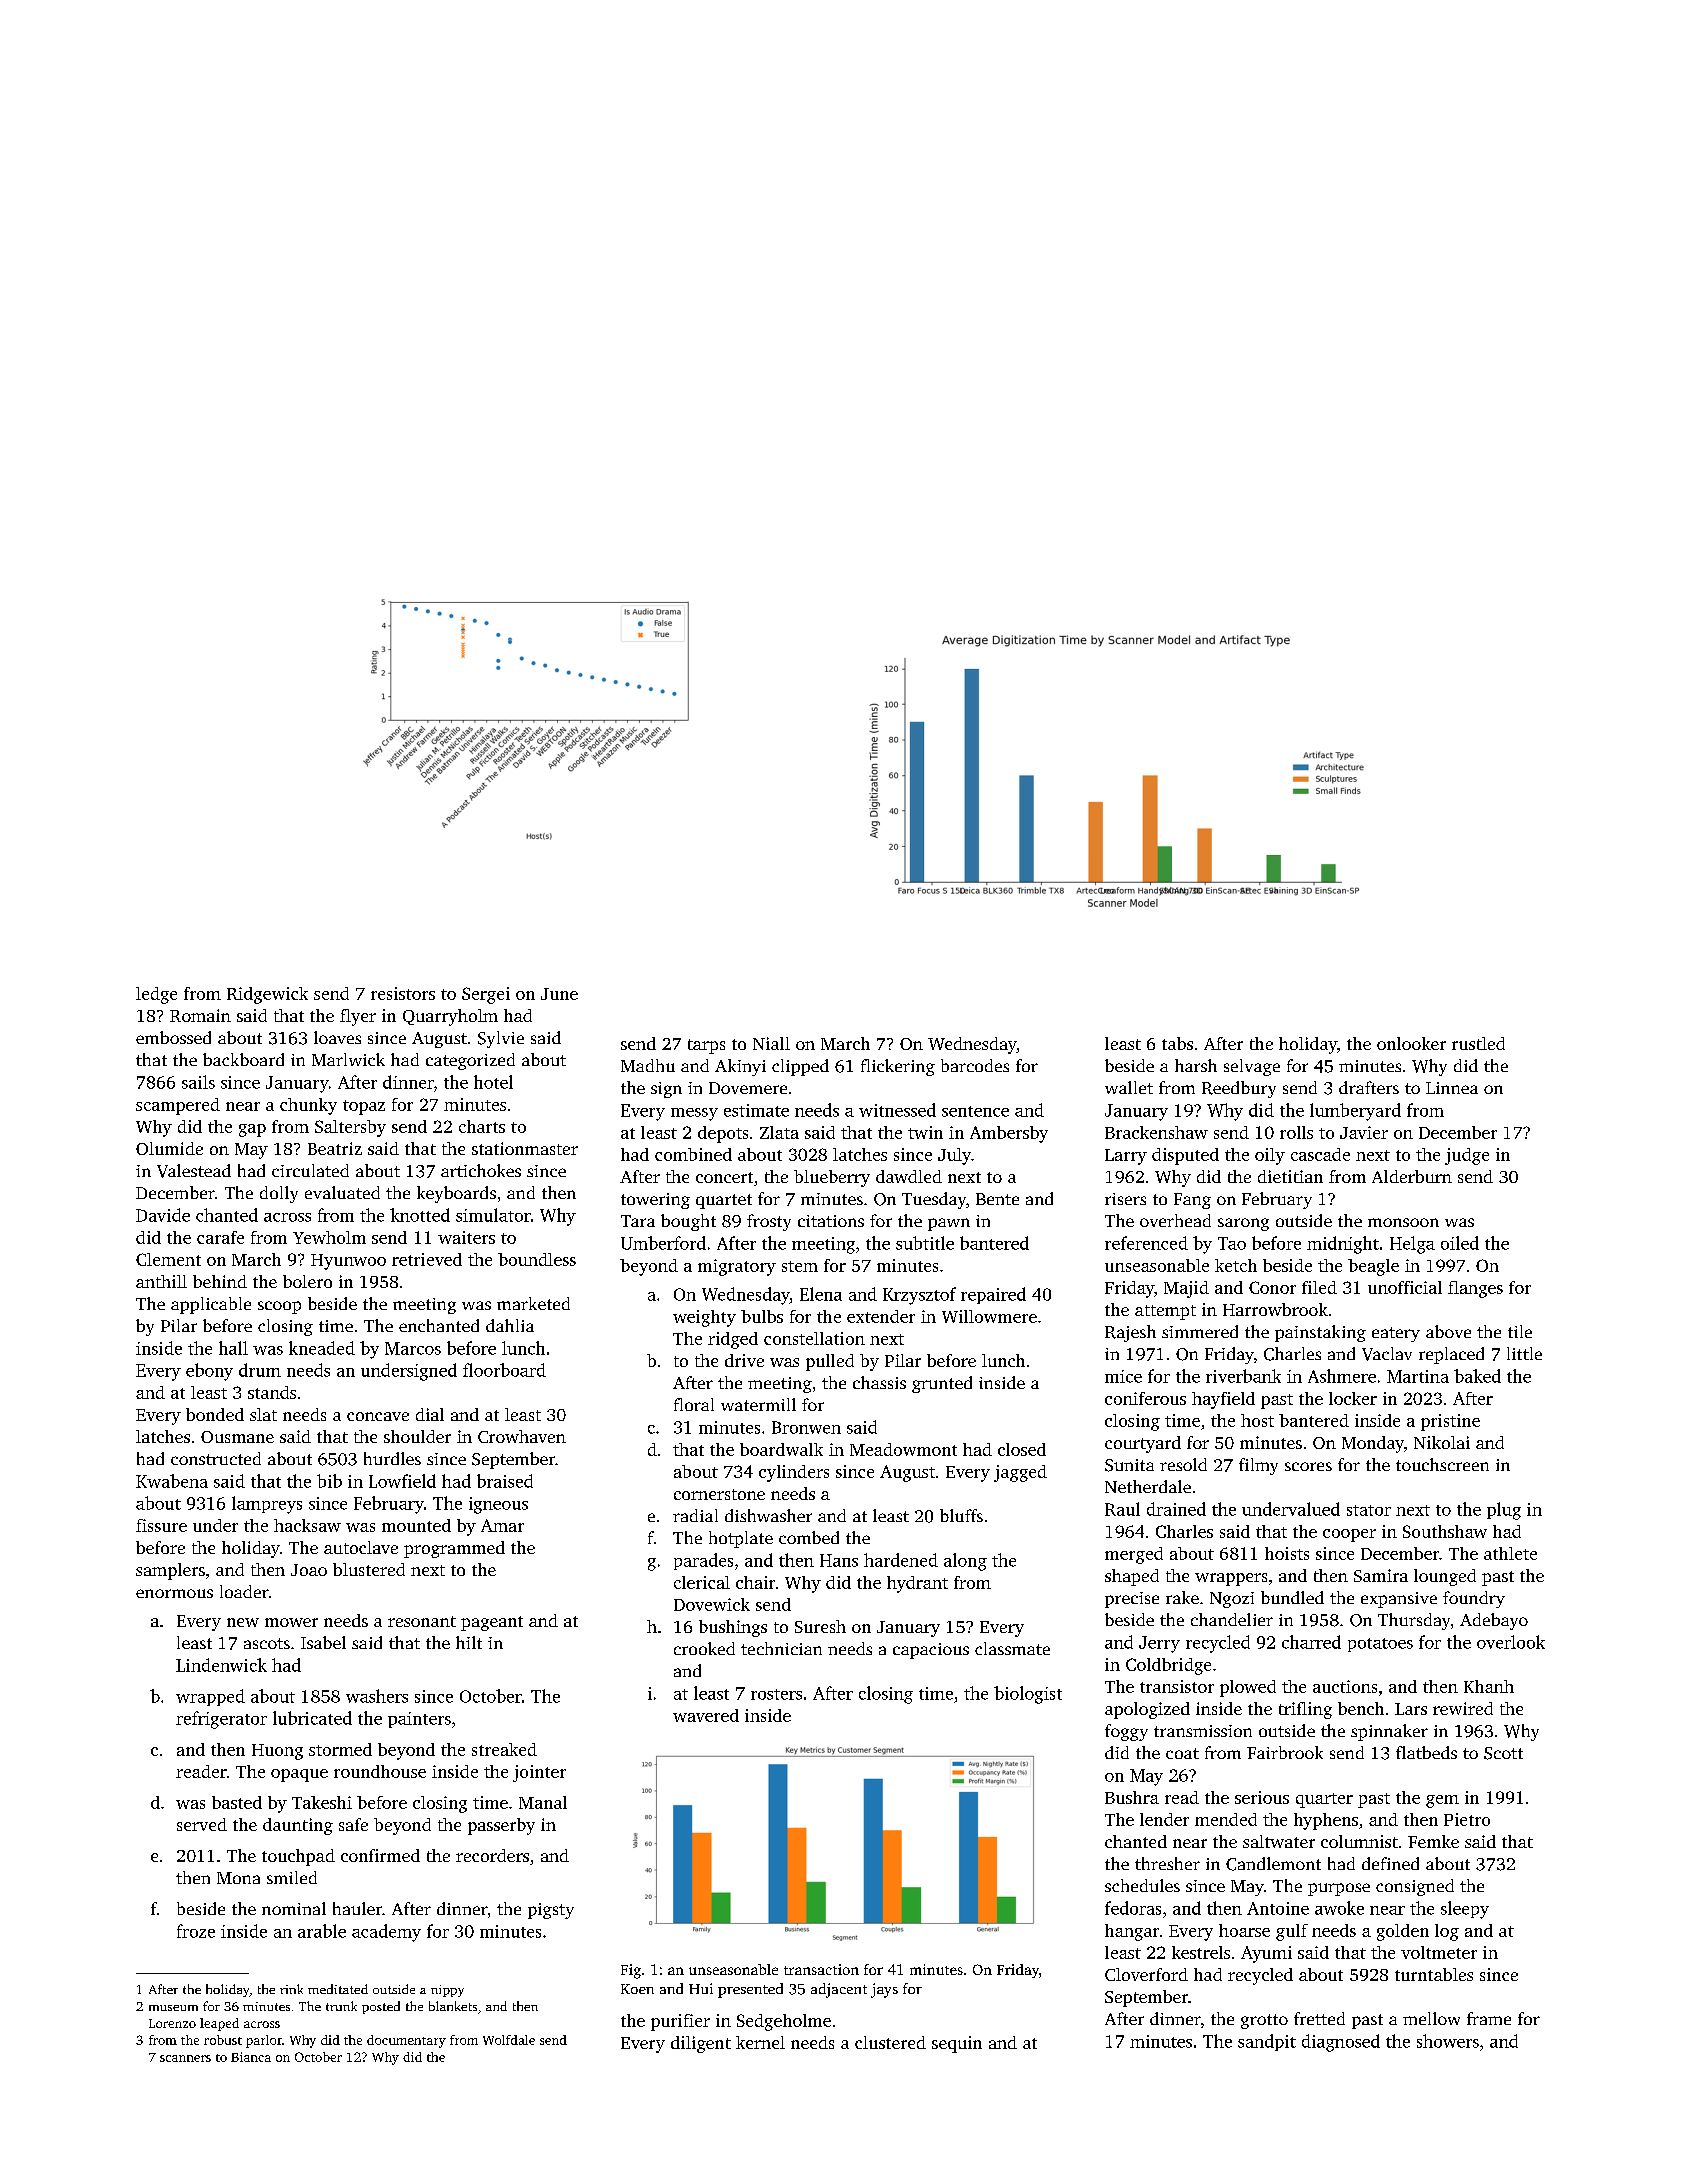 The image size is (1683, 2178). Describe the element at coordinates (1467, 1156) in the image. I see `judge` at that location.
